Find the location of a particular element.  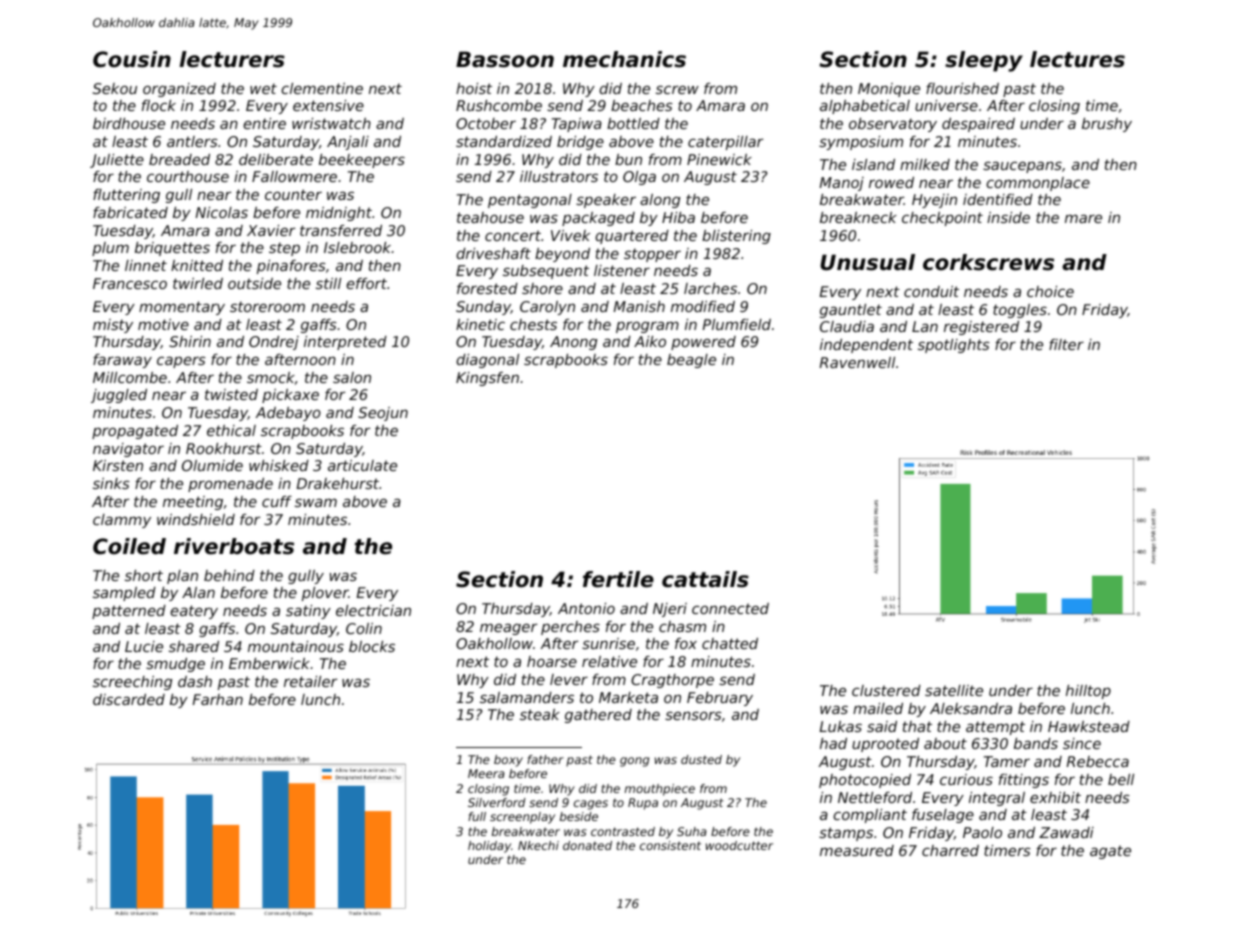

consistent is located at coordinates (670, 845).
